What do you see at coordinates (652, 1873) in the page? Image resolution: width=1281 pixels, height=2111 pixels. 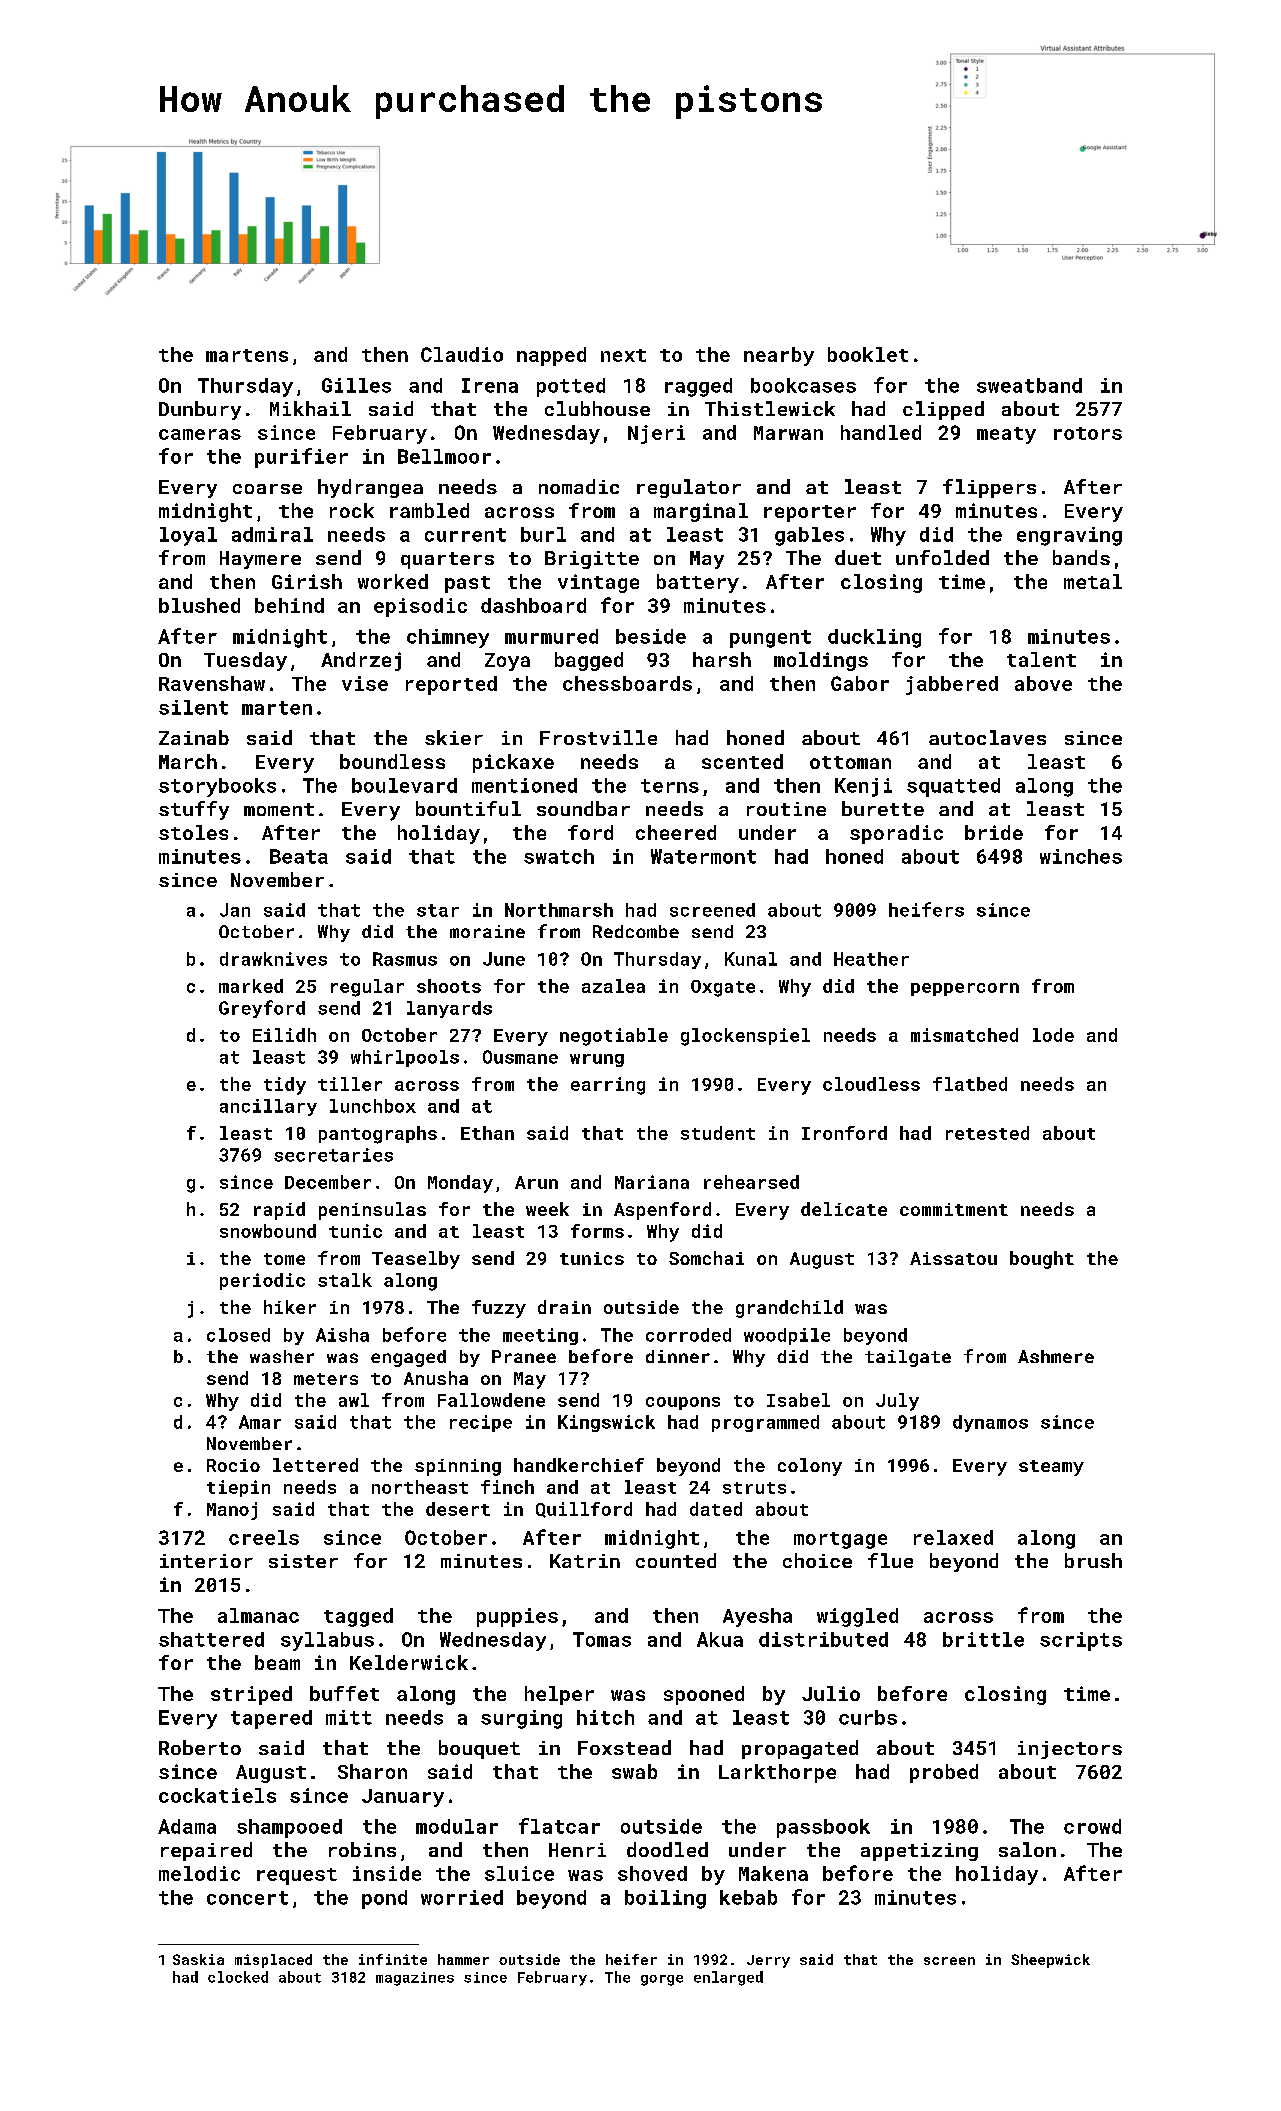 I see `shoved` at bounding box center [652, 1873].
